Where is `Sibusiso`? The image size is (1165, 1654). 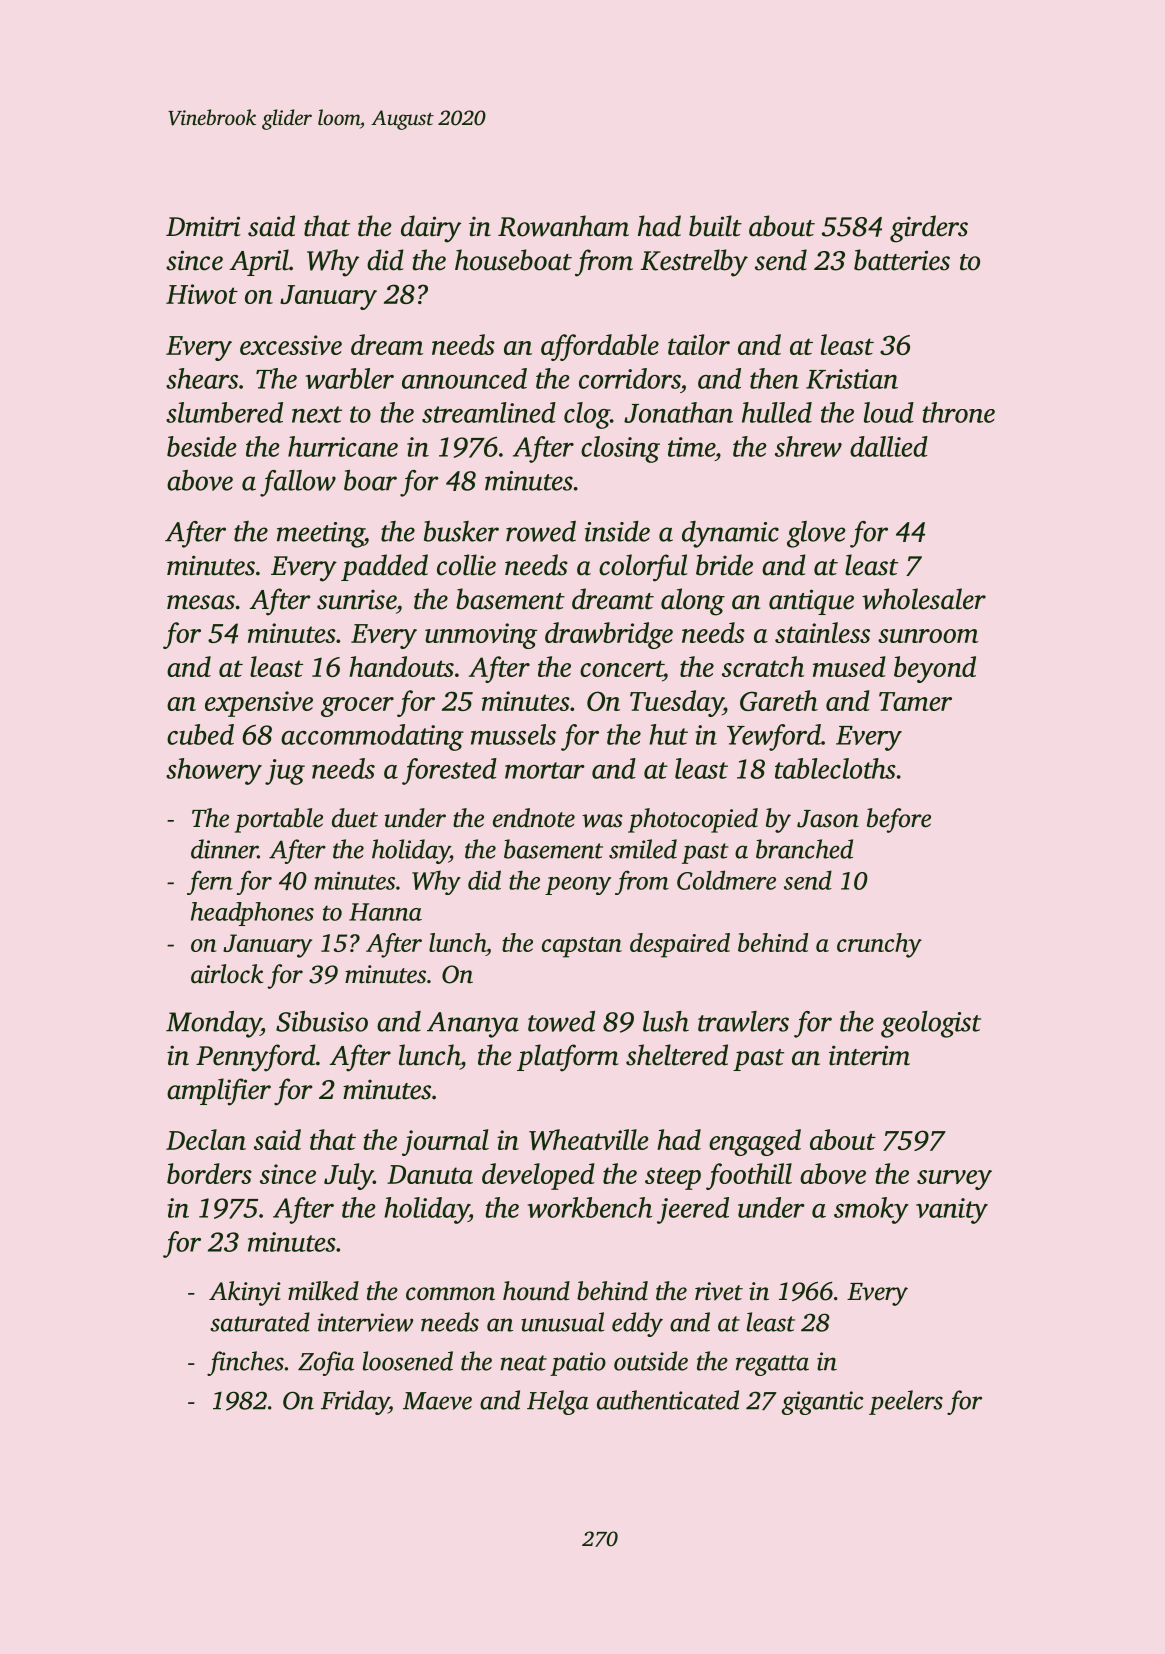
Sibusiso is located at coordinates (322, 1021).
